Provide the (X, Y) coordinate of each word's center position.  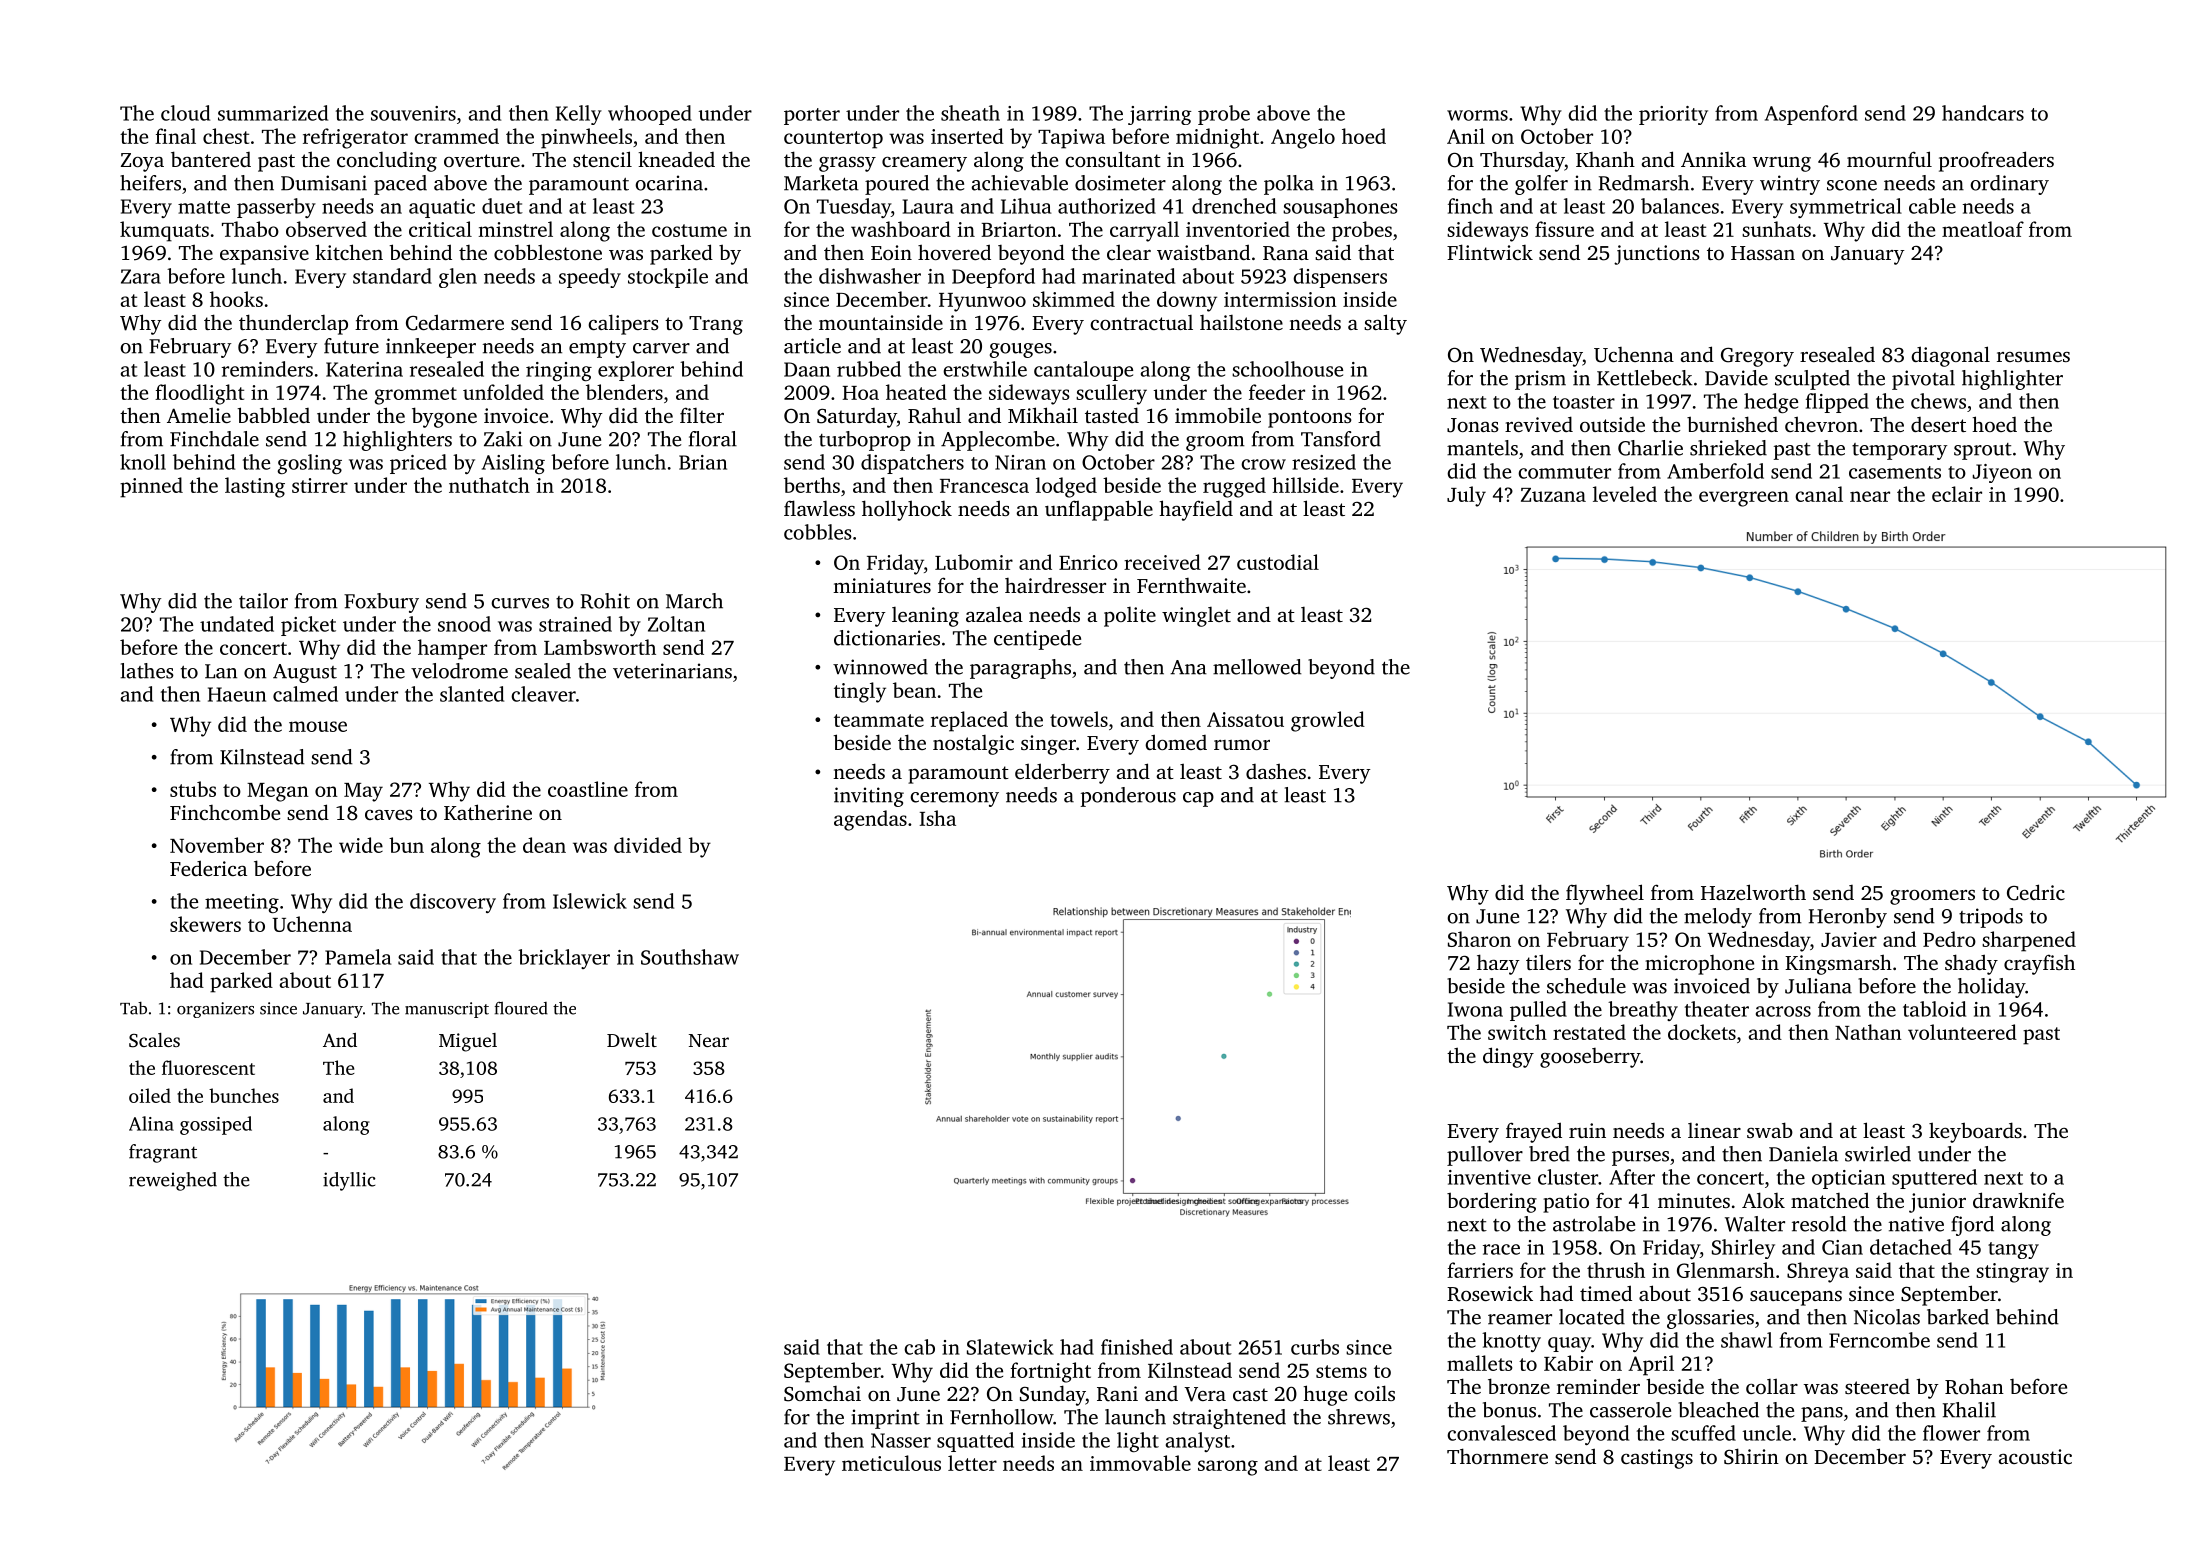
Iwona (1475, 1009)
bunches (244, 1095)
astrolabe (1594, 1224)
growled (1328, 721)
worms (1477, 115)
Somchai (822, 1394)
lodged (1066, 487)
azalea (994, 614)
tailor (263, 601)
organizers (215, 1010)
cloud (185, 113)
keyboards (1975, 1132)
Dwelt (632, 1040)
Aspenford (1811, 115)
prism (1540, 380)
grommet (415, 396)
